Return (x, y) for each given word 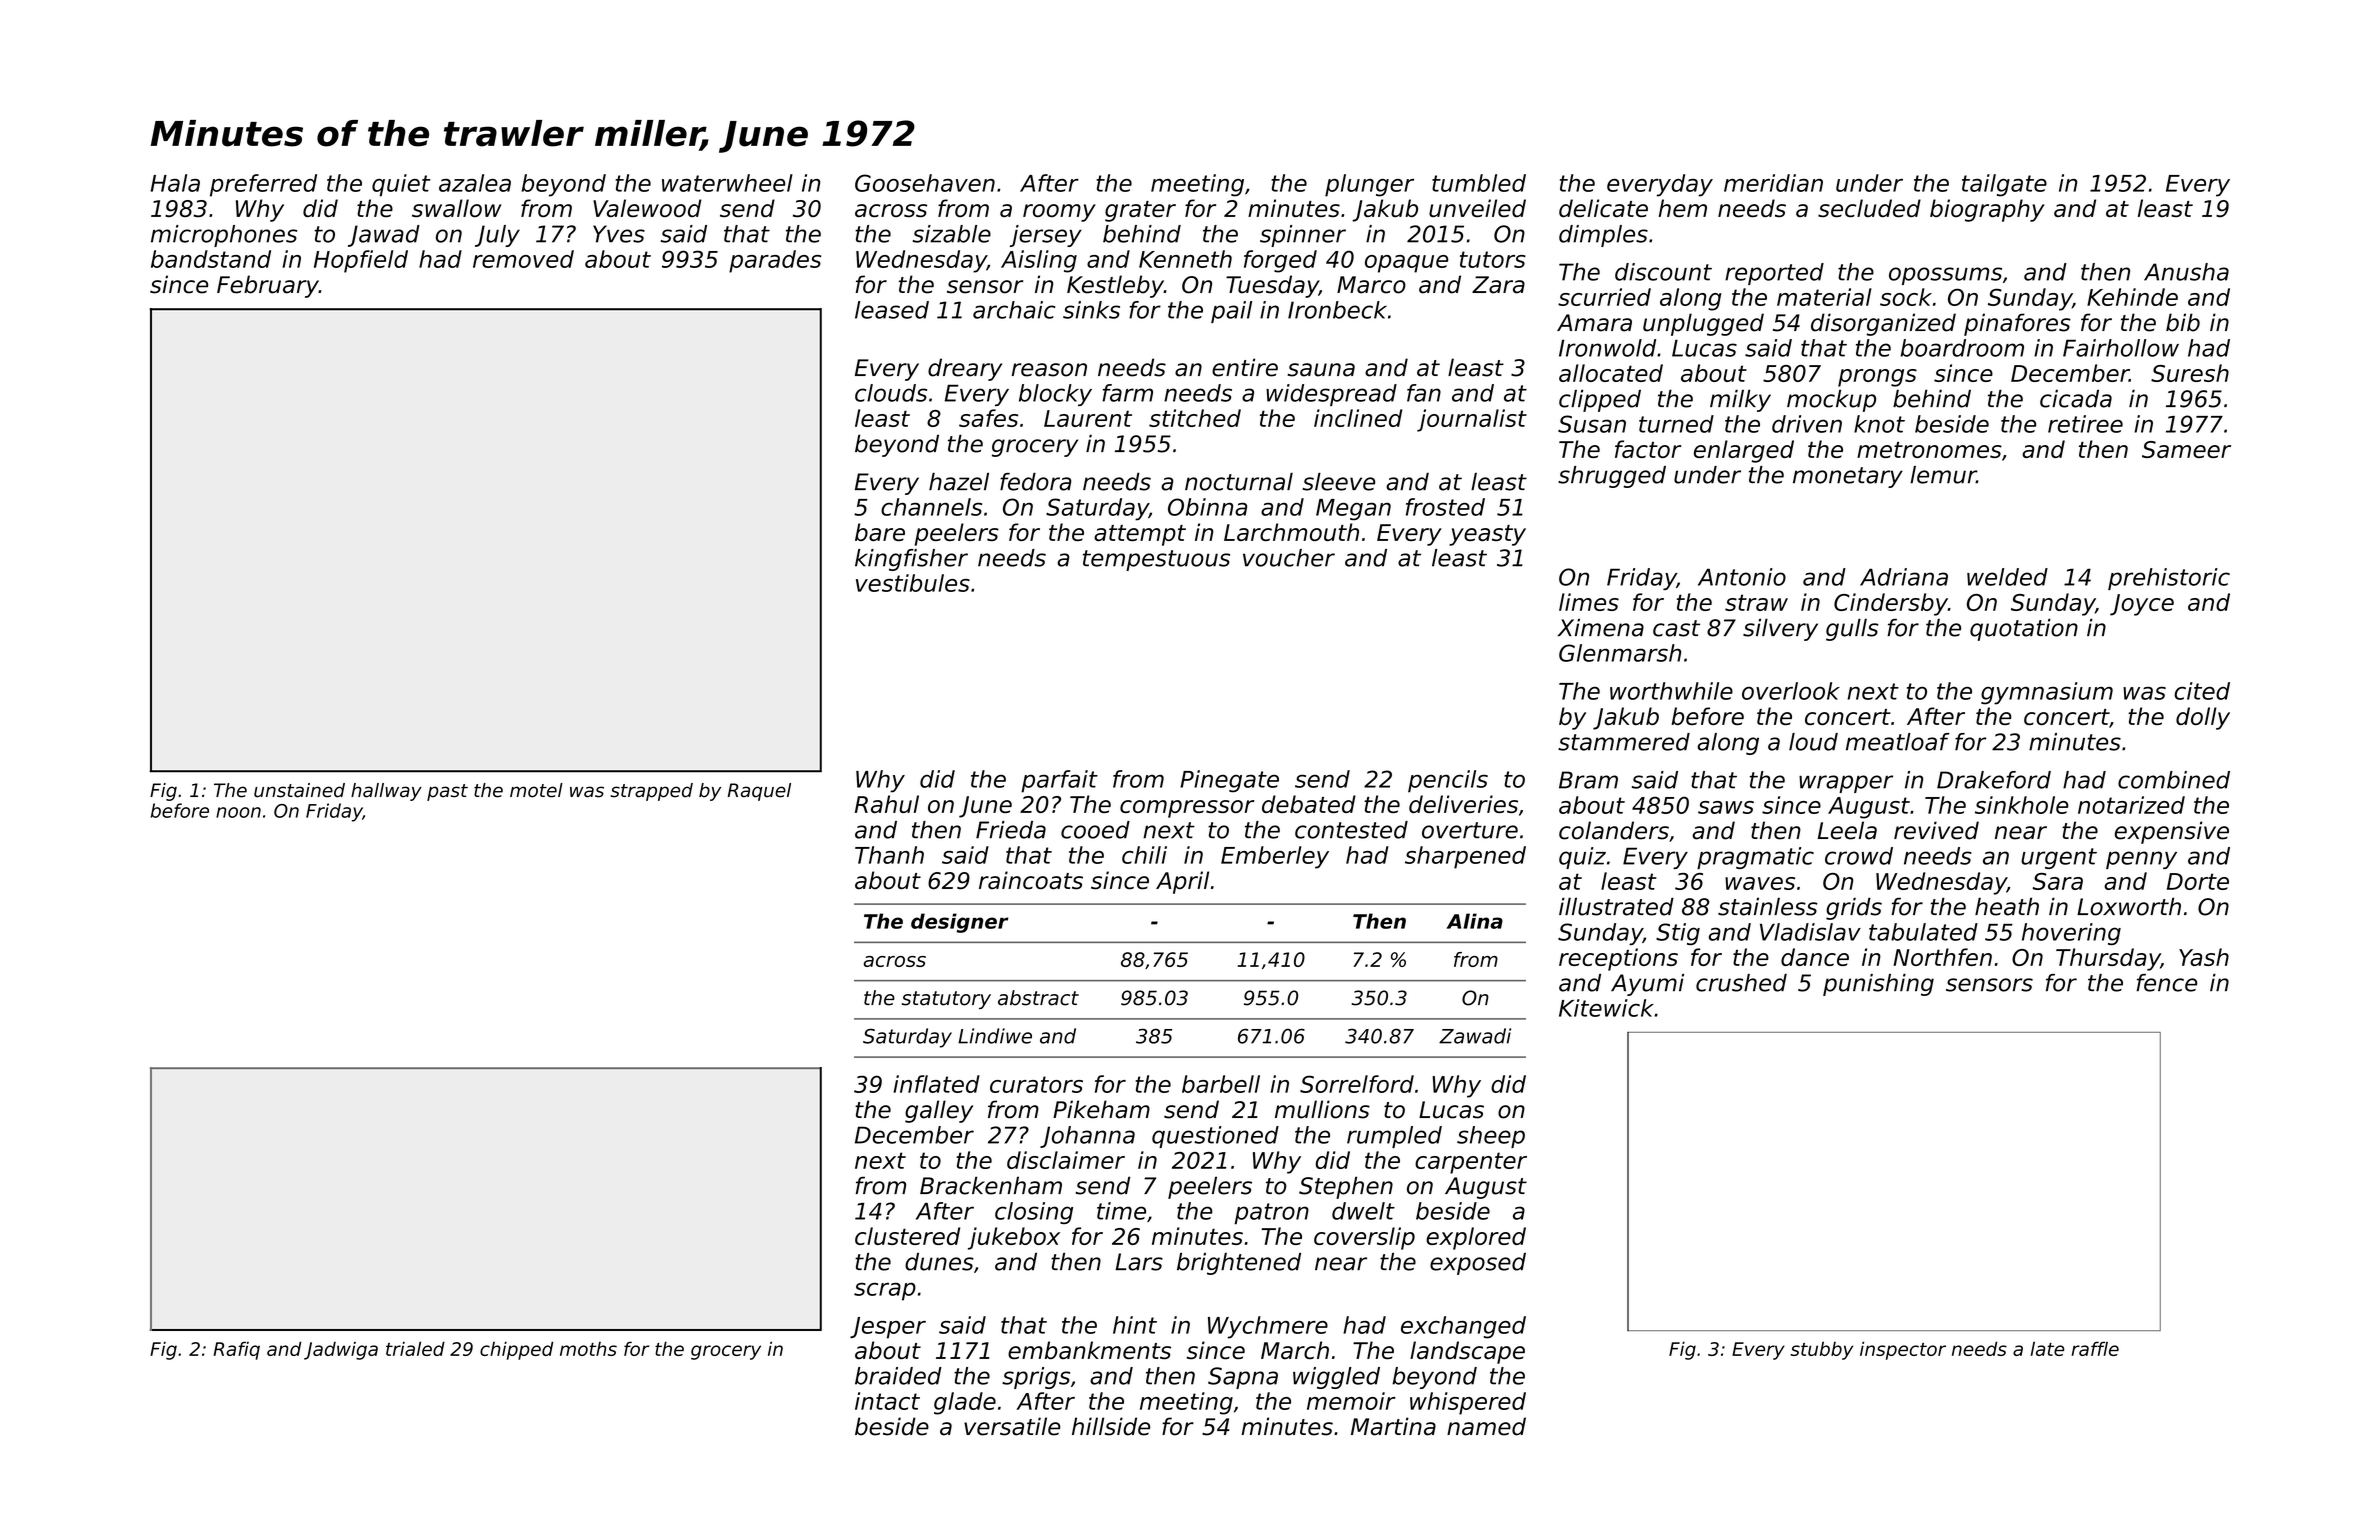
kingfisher (911, 560)
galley (939, 1111)
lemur (1943, 475)
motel (536, 790)
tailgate (2004, 185)
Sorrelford (1357, 1084)
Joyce (2142, 605)
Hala (175, 183)
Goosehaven (925, 183)
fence (2166, 983)
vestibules (913, 583)
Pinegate (1229, 781)
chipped (517, 1350)
